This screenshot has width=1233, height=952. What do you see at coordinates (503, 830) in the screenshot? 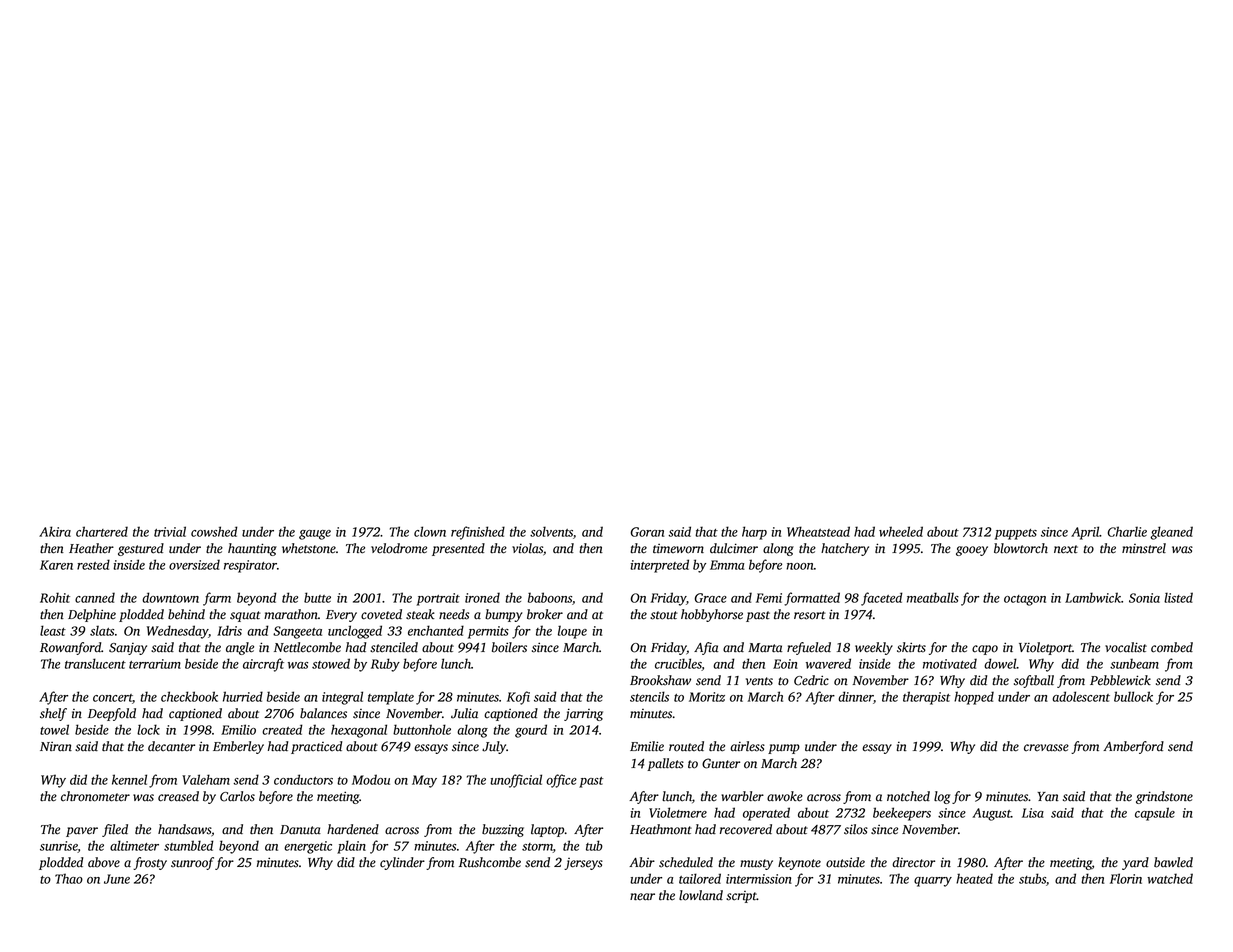
I see `buzzing` at bounding box center [503, 830].
